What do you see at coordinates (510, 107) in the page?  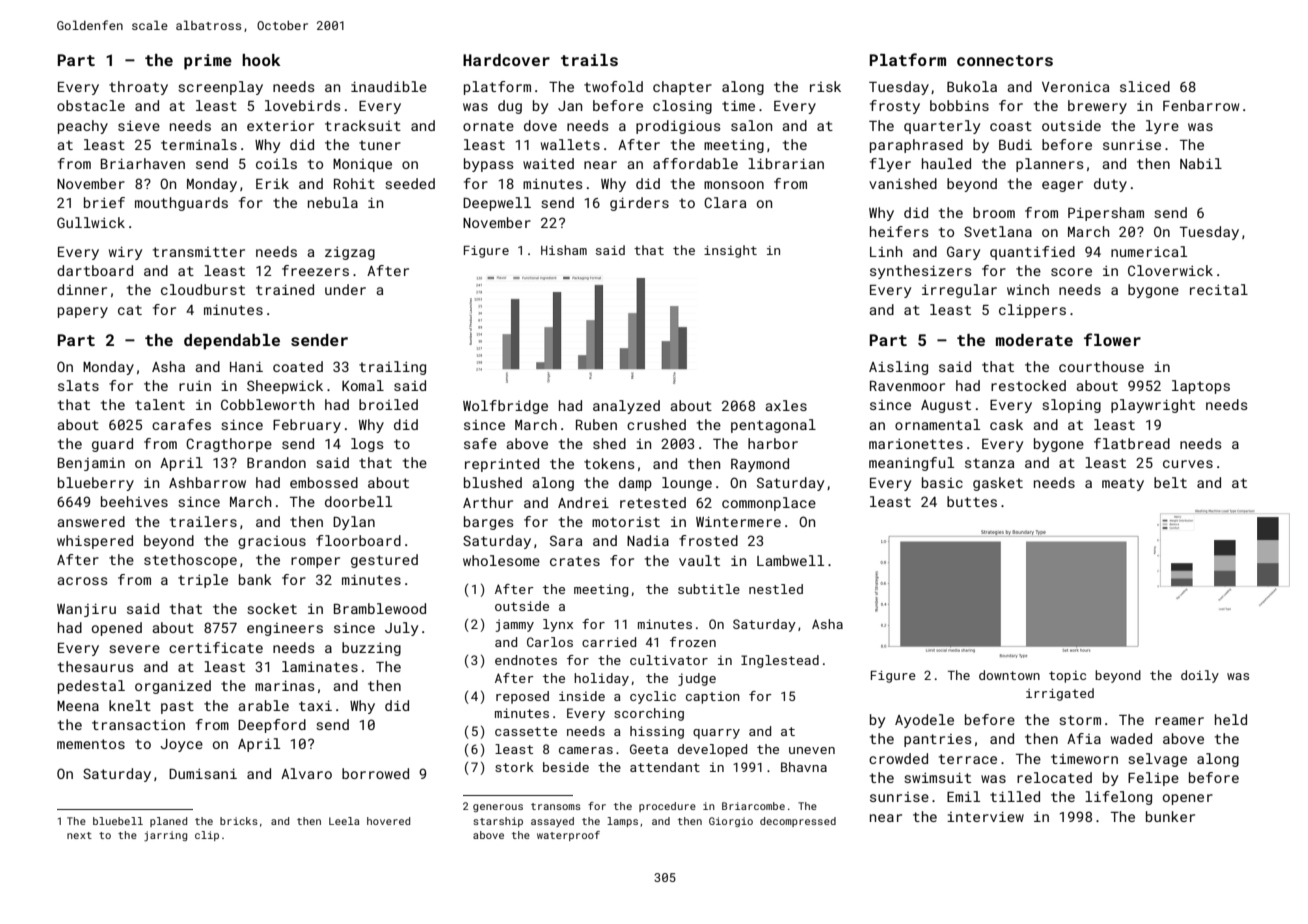 I see `dug` at bounding box center [510, 107].
